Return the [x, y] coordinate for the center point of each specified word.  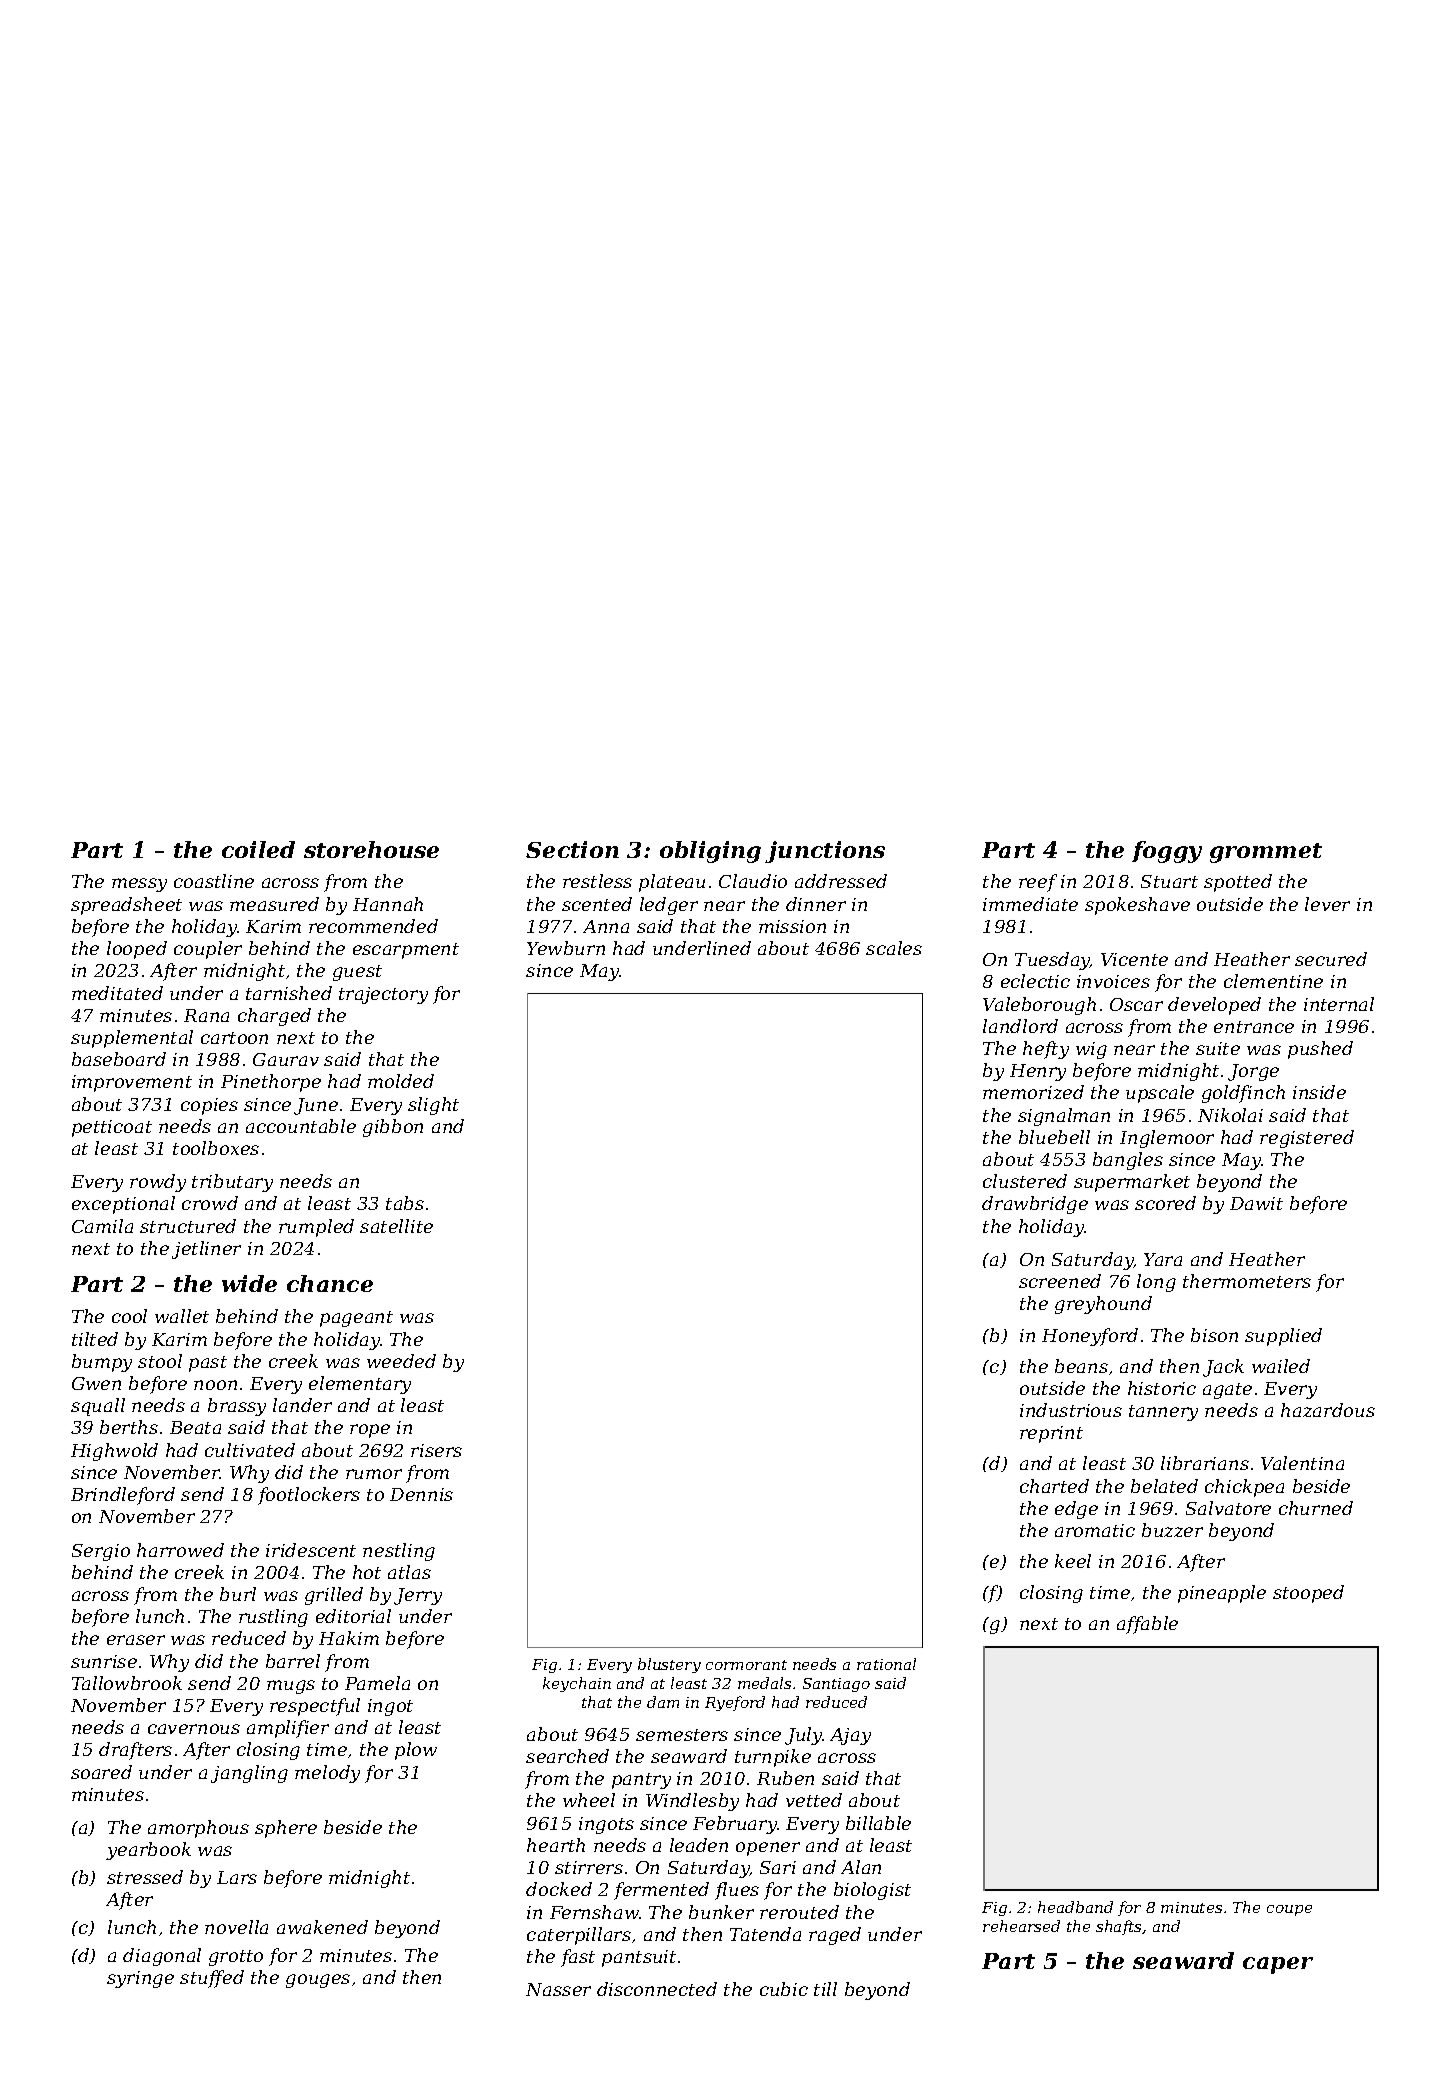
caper [1278, 1965]
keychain [577, 1684]
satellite [396, 1226]
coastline [214, 881]
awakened [322, 1927]
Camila [102, 1226]
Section [572, 849]
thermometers [1247, 1281]
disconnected [657, 1989]
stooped [1308, 1594]
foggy [1167, 852]
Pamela [377, 1683]
